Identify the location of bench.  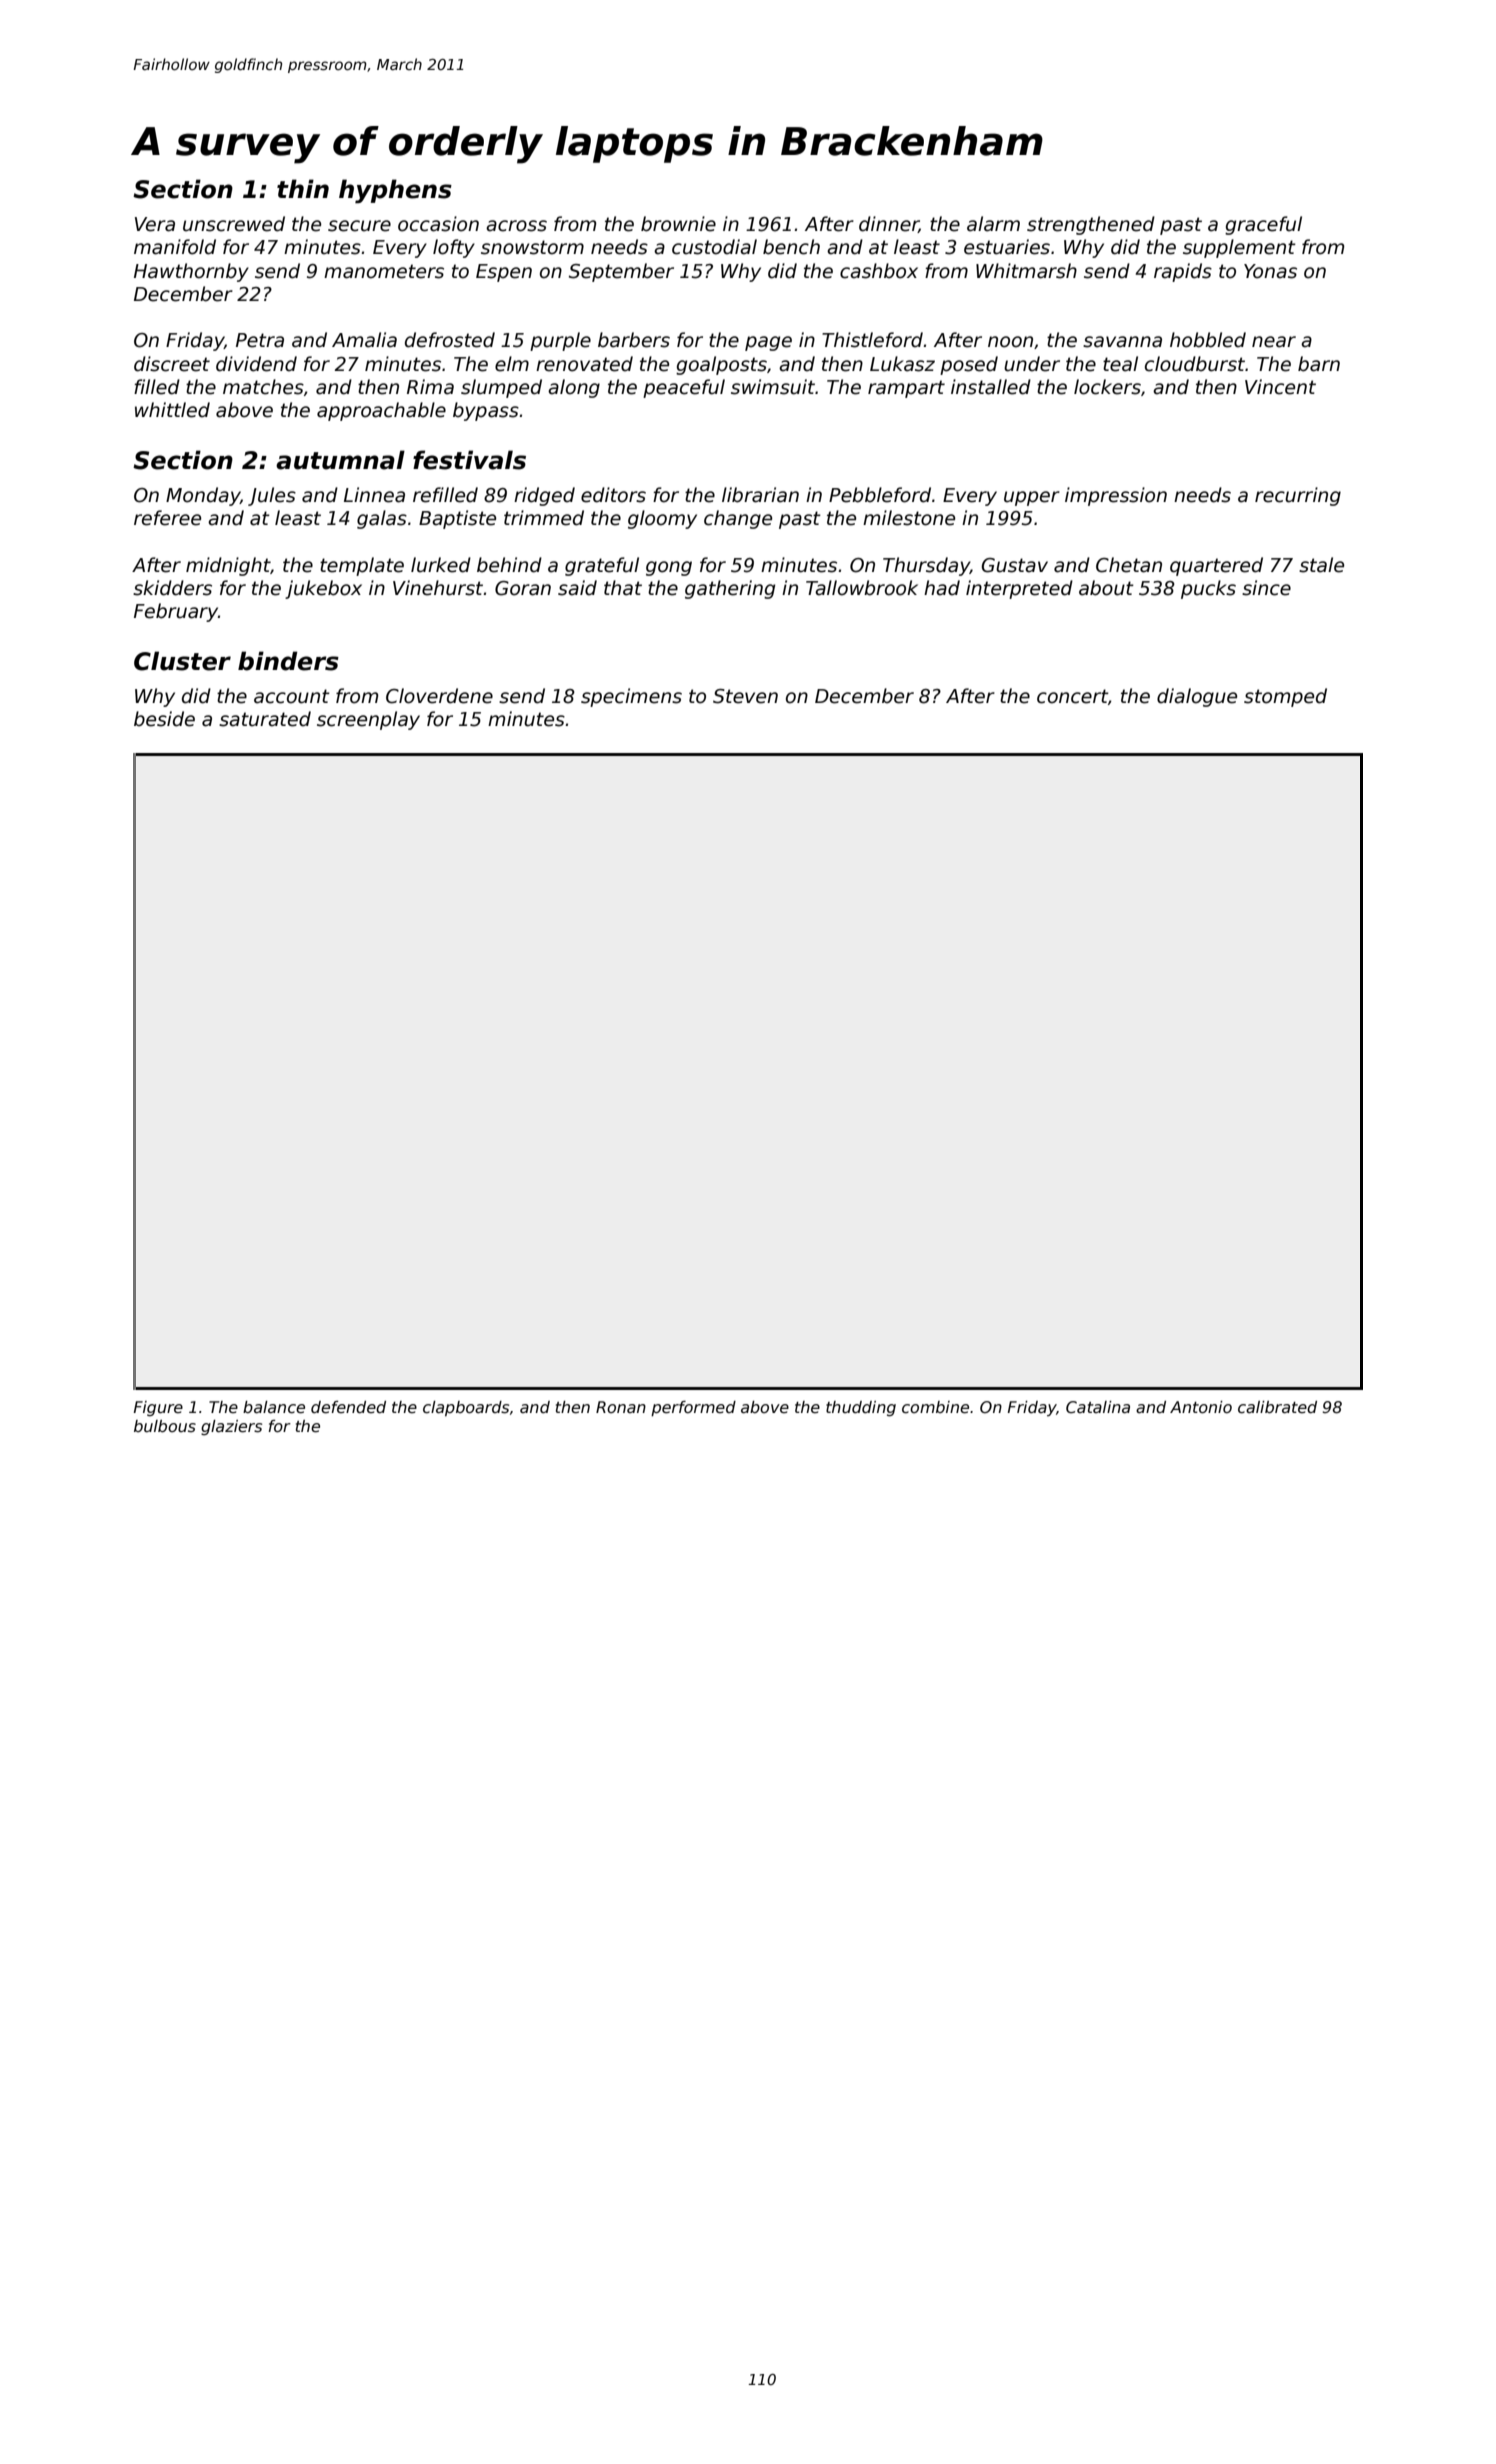
(791, 247).
